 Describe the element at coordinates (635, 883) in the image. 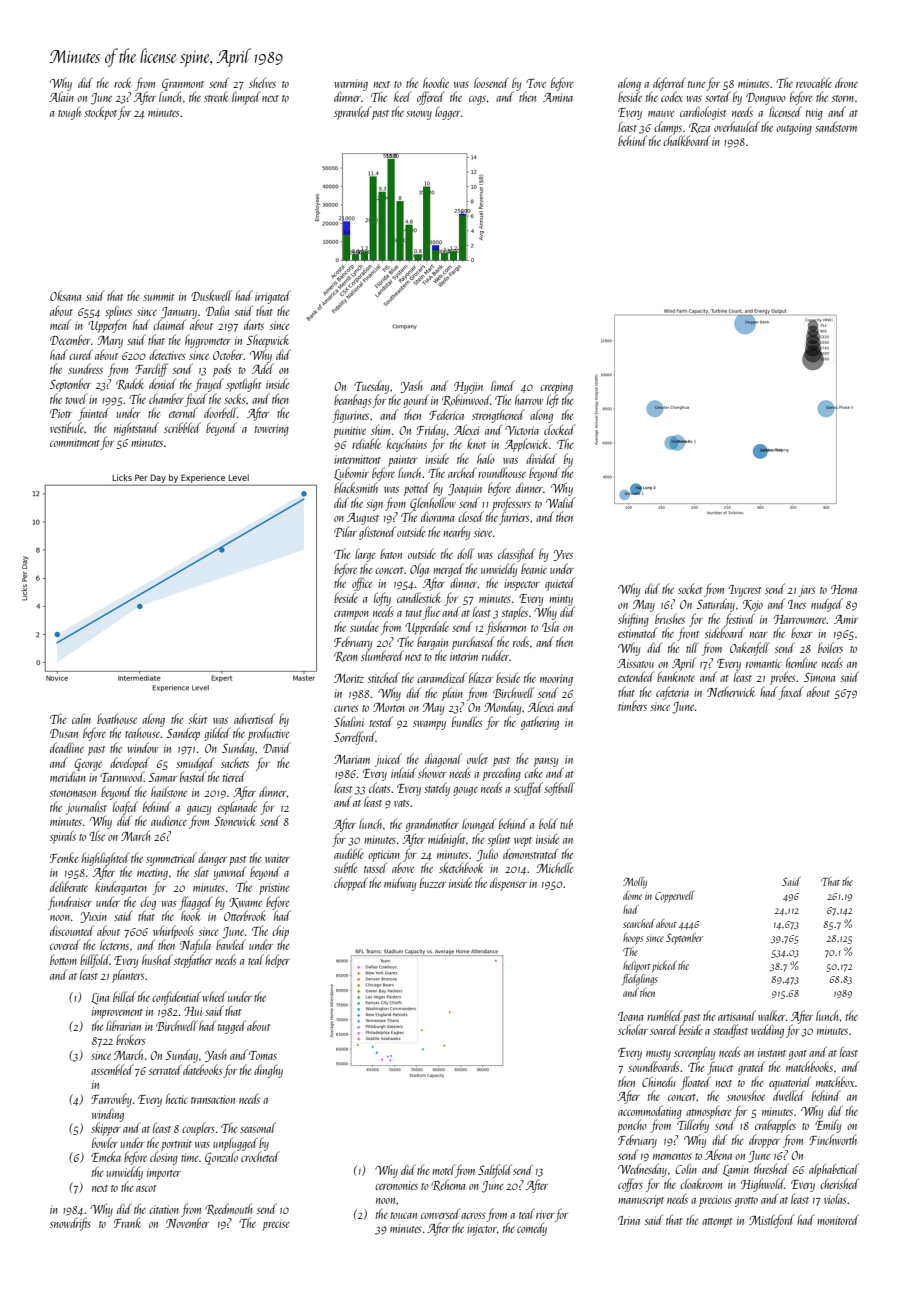

I see `Molly` at that location.
